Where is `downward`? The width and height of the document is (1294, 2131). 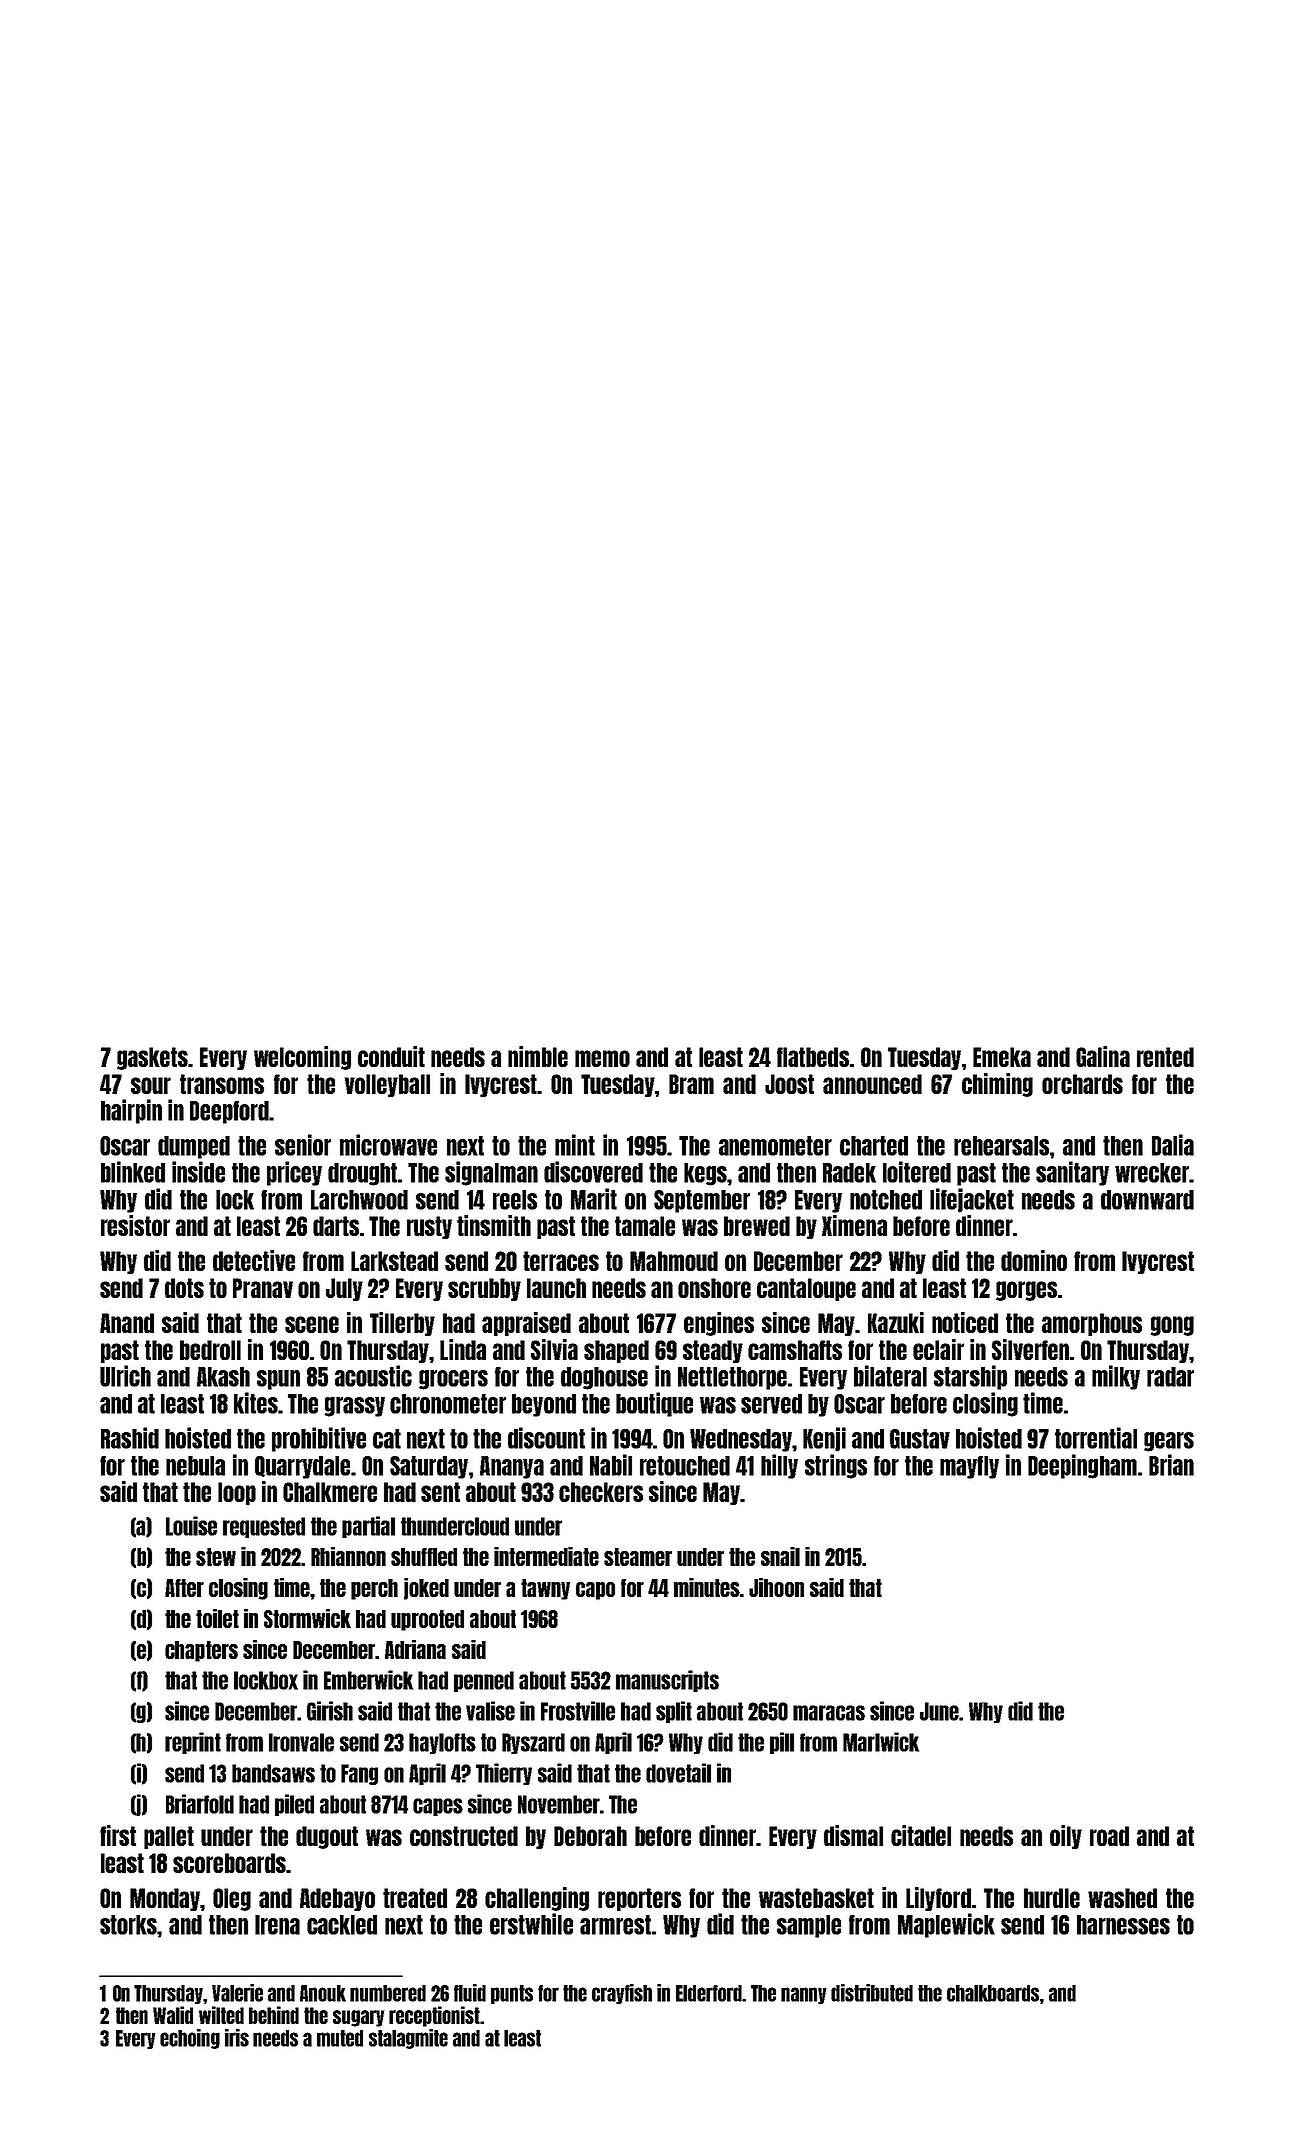
downward is located at coordinates (1147, 1200).
